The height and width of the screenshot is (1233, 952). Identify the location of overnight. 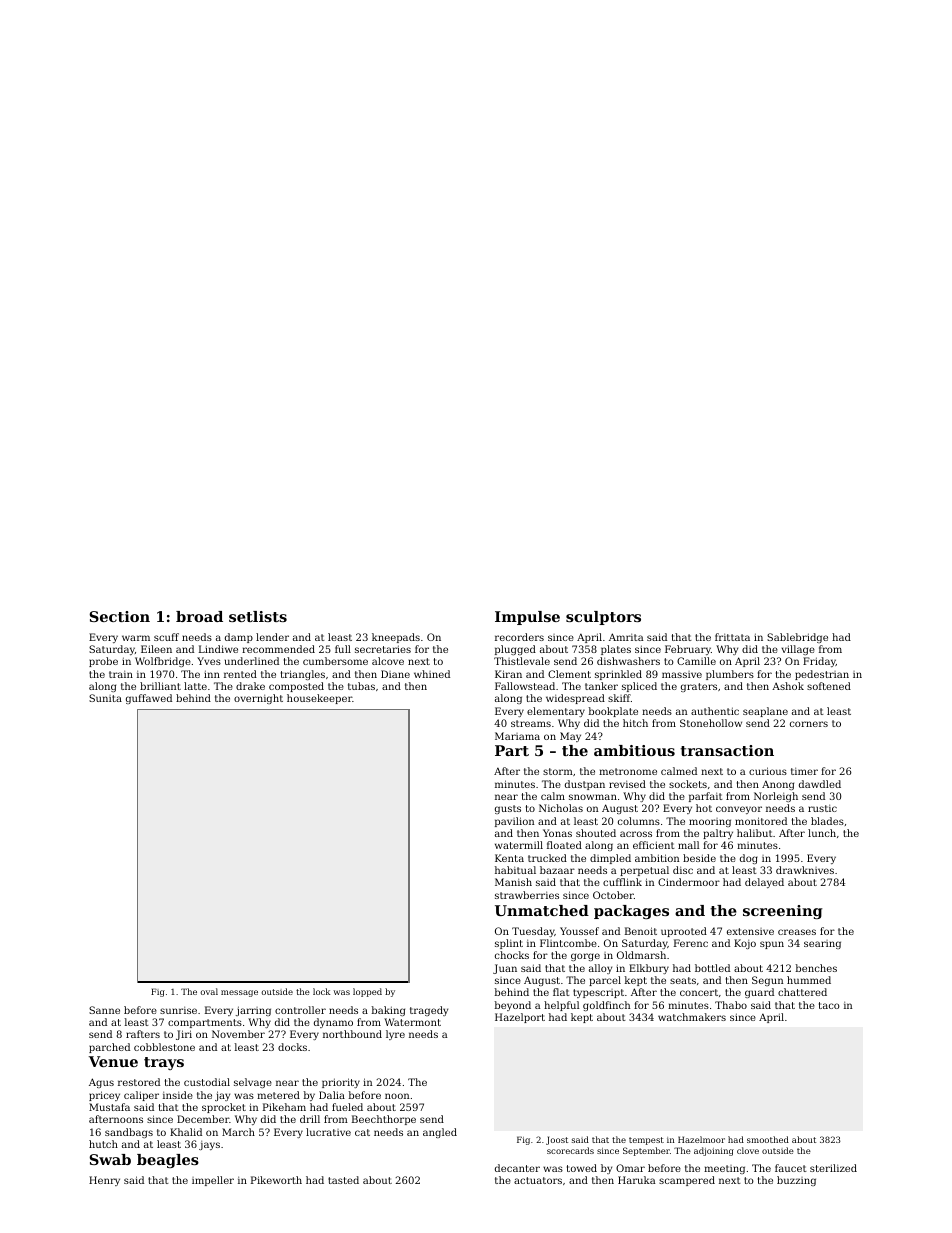
(258, 699).
